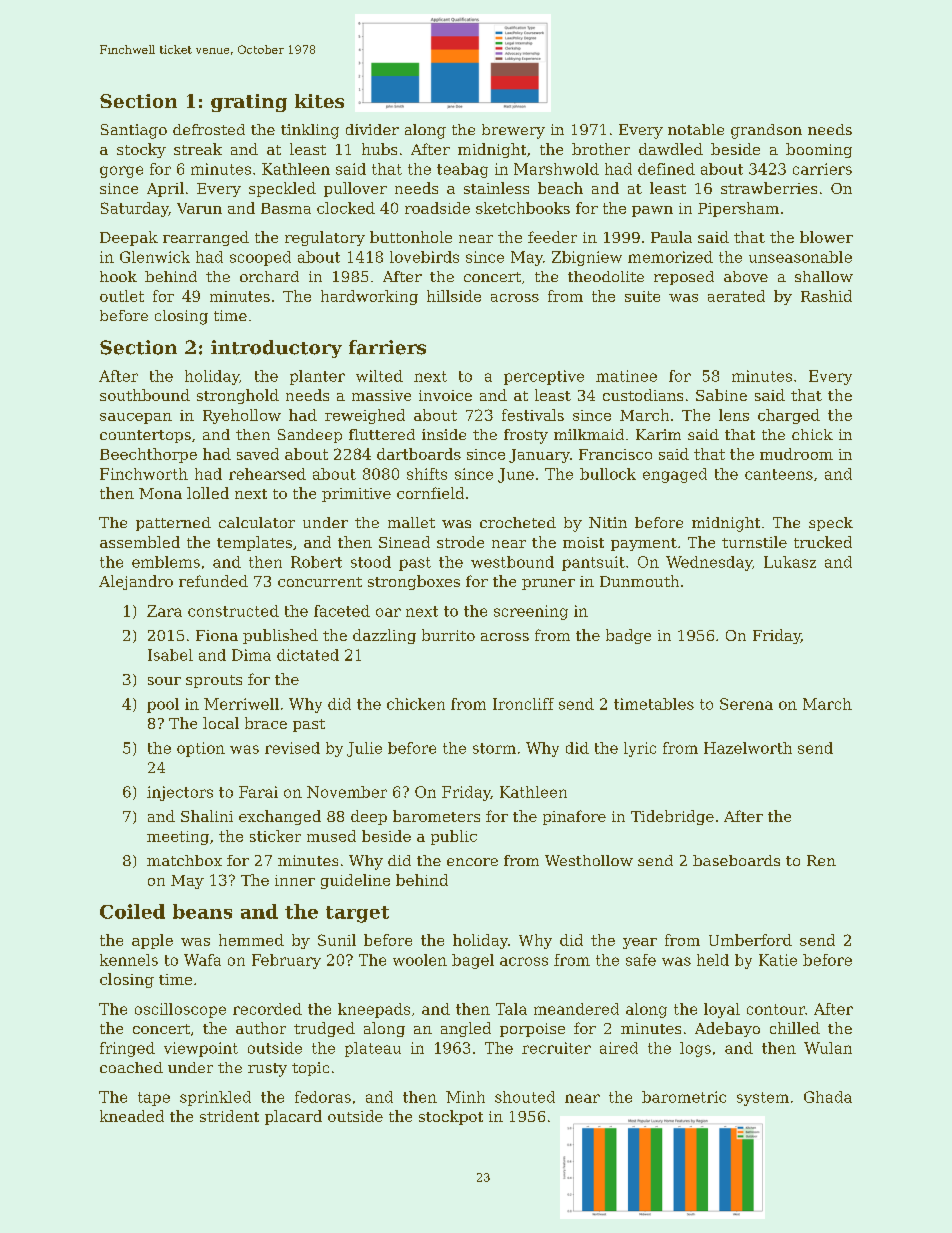 Image resolution: width=952 pixels, height=1233 pixels. Describe the element at coordinates (215, 1098) in the screenshot. I see `sprinkled` at that location.
